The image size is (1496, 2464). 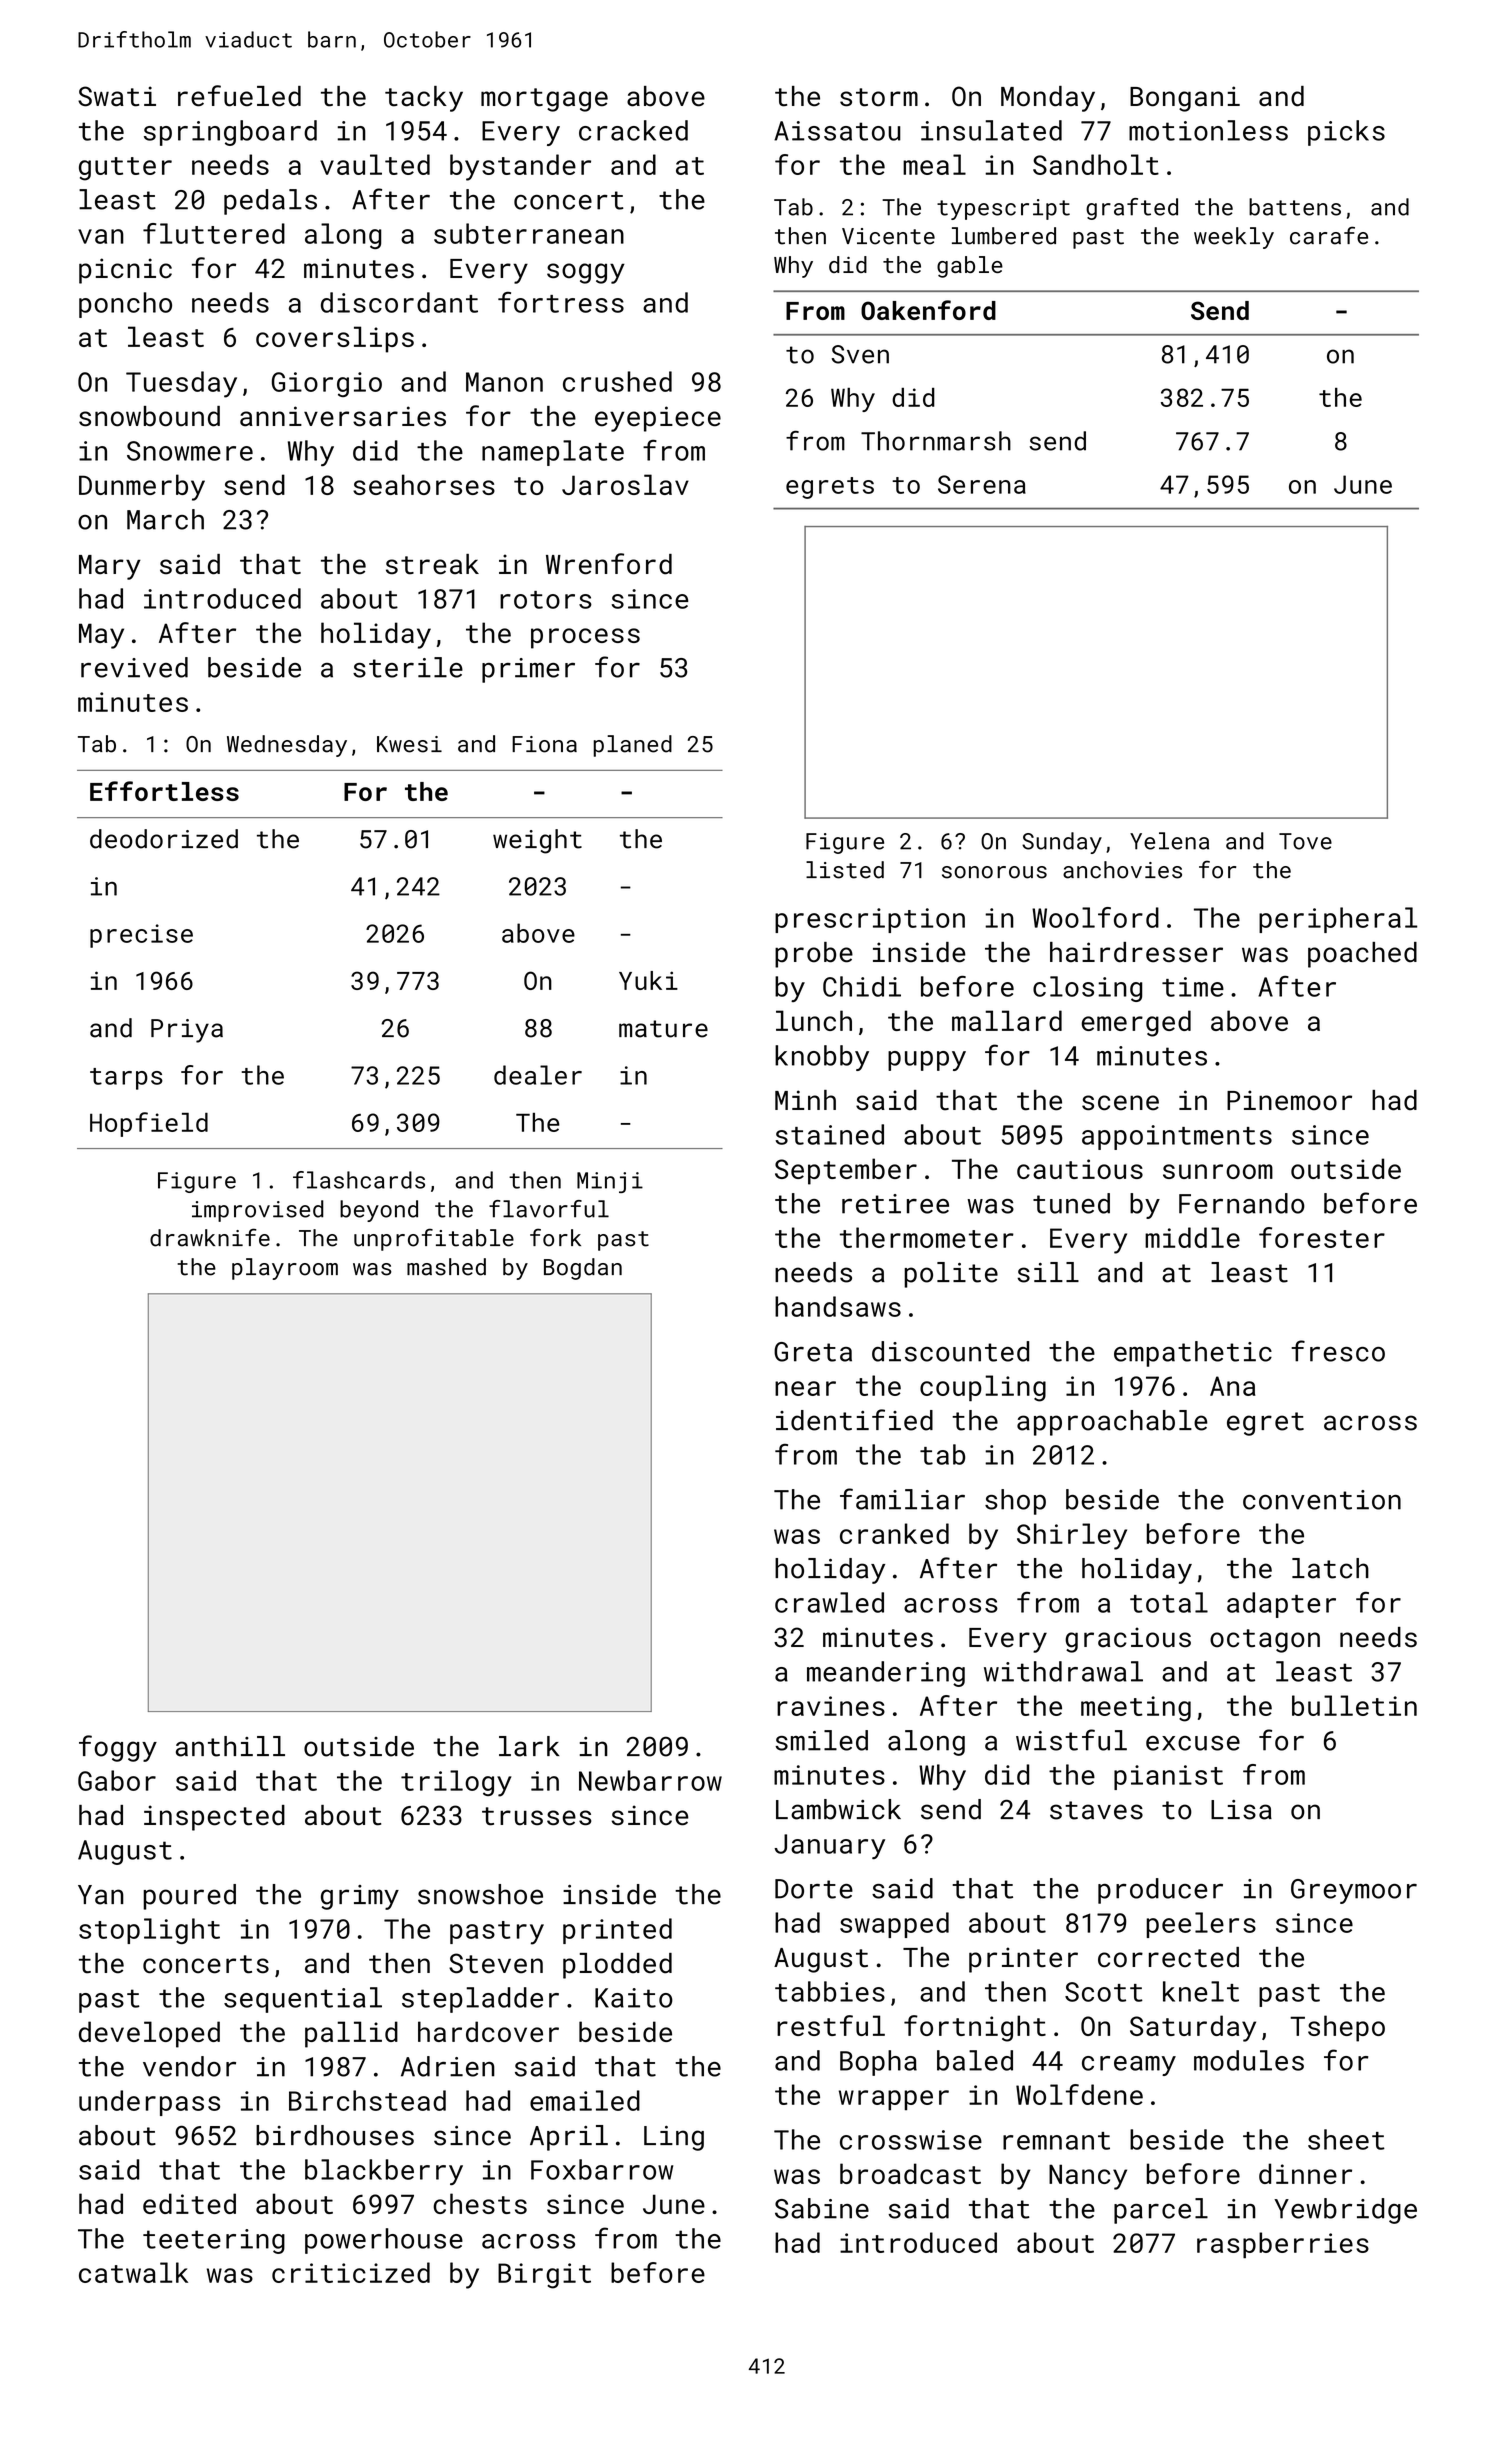 I want to click on cranked, so click(x=894, y=1533).
